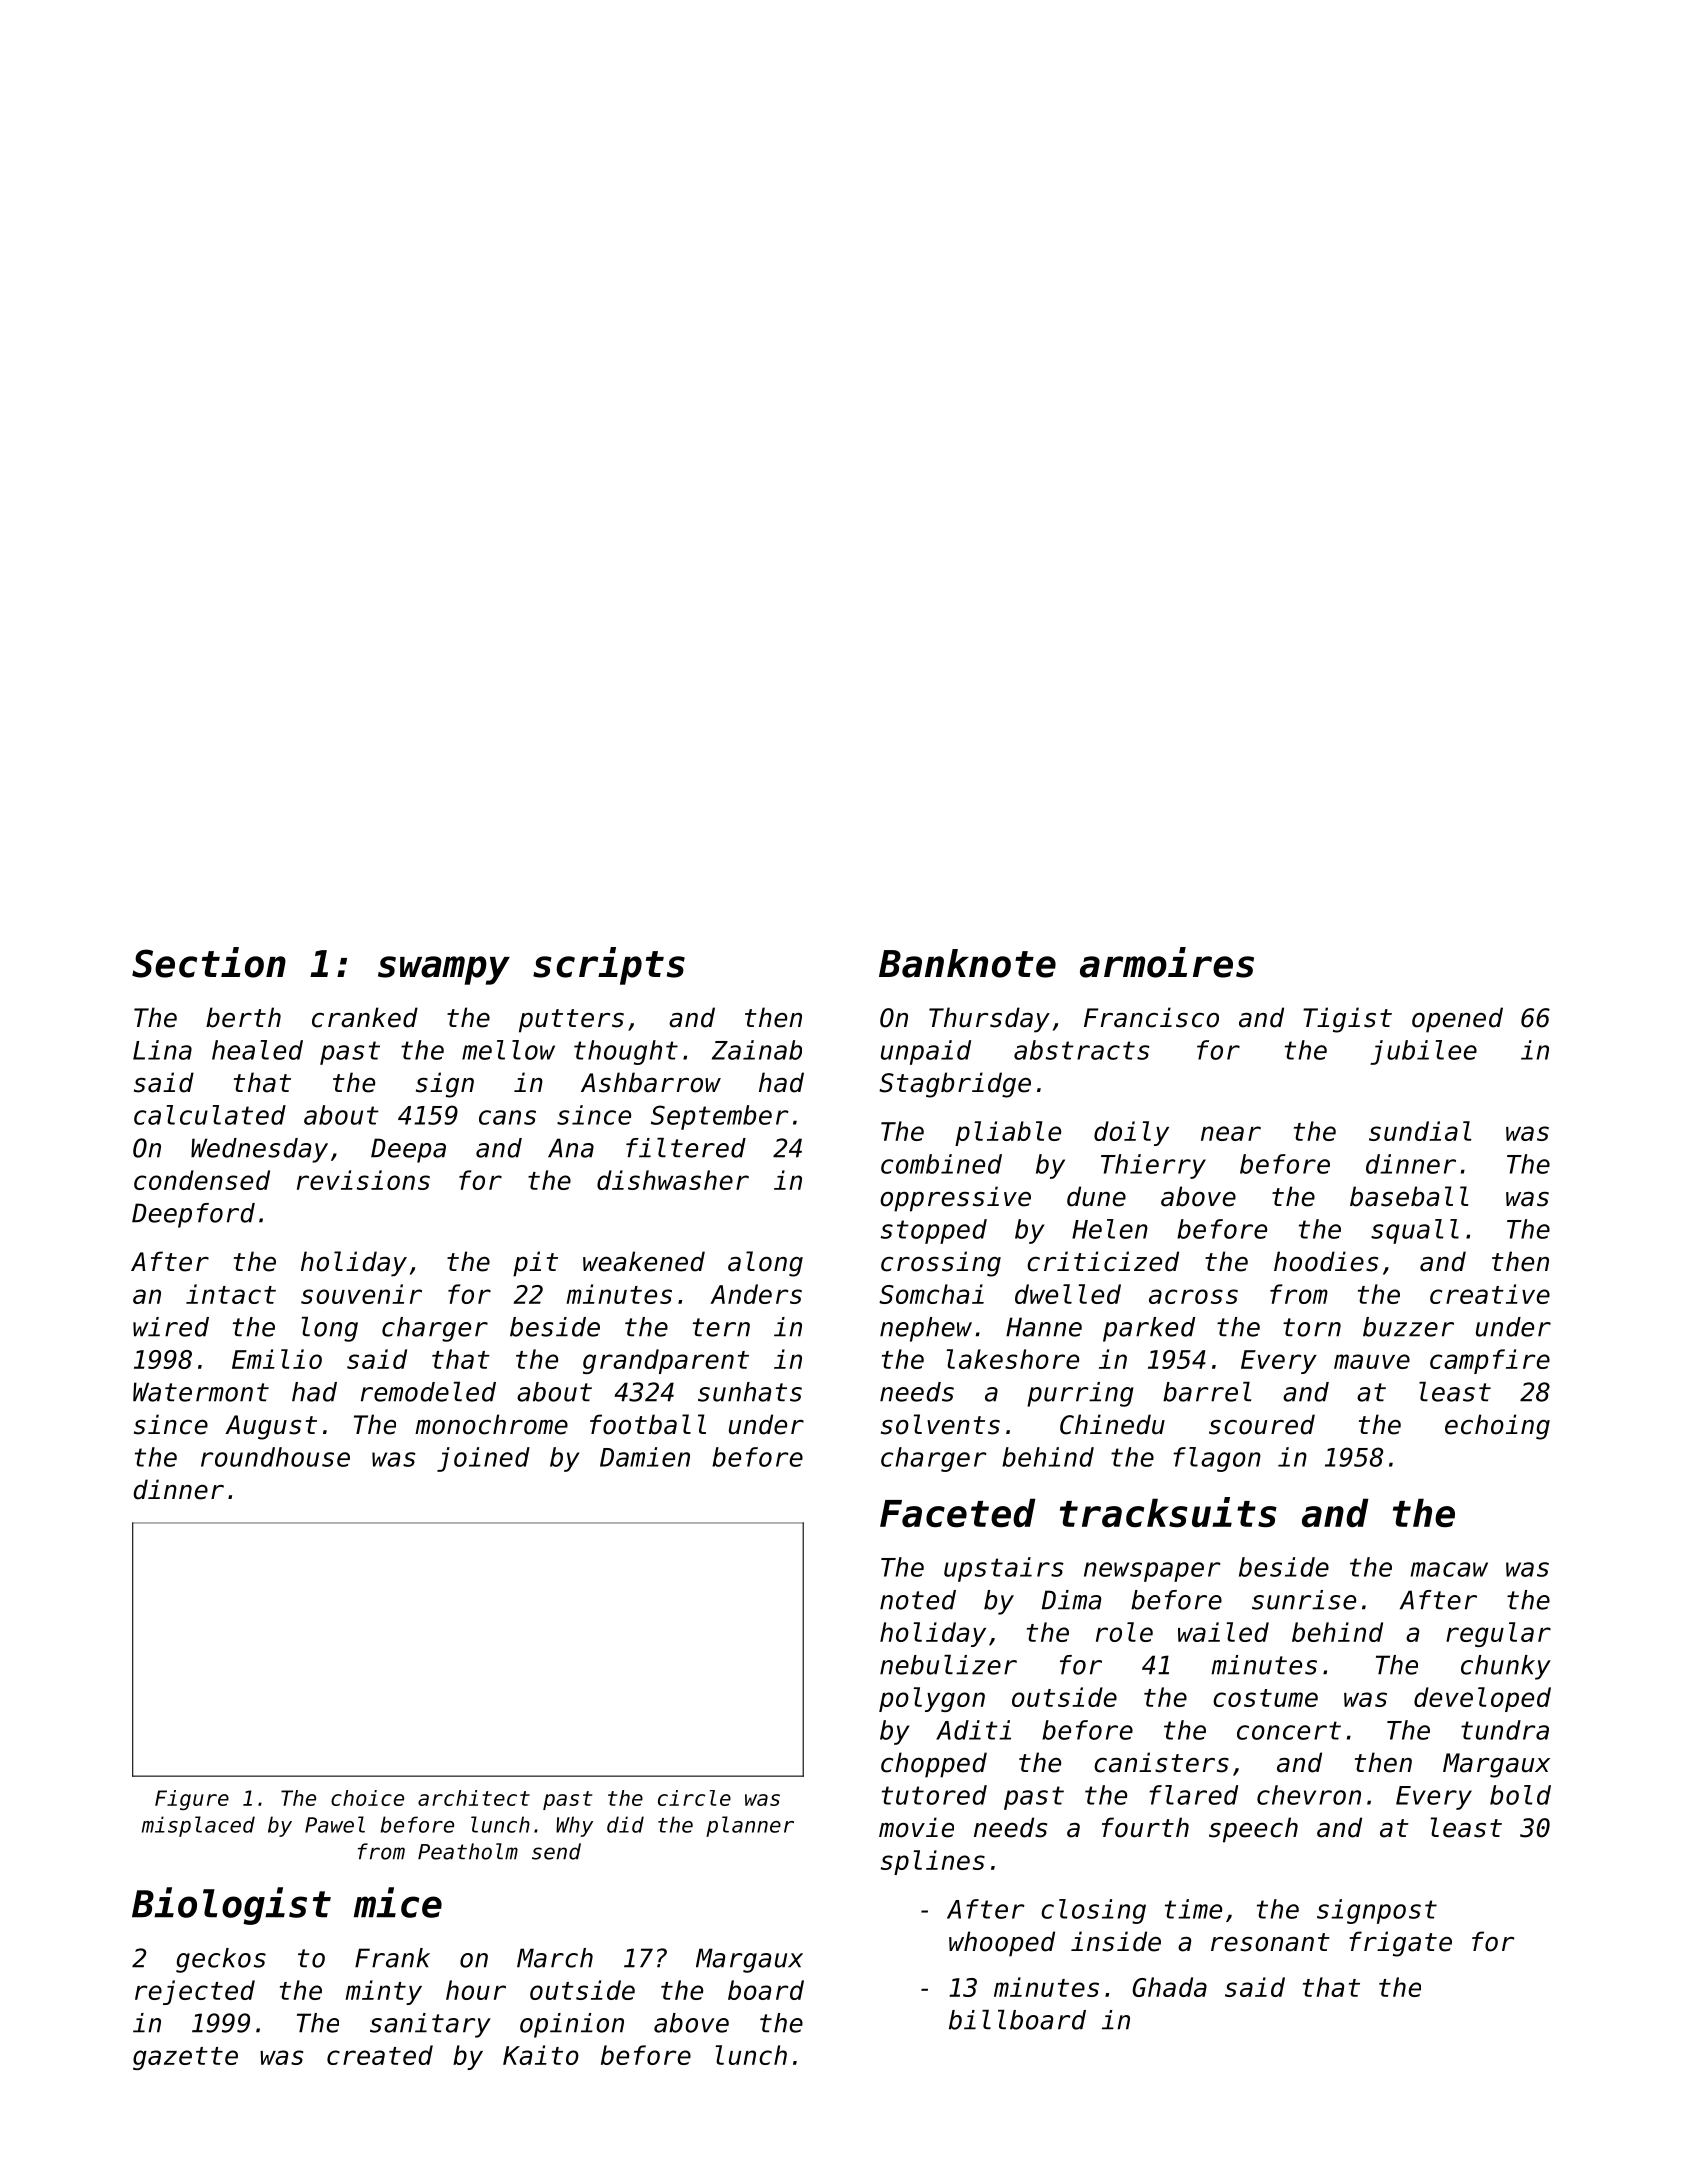 The image size is (1683, 2178). Describe the element at coordinates (955, 1199) in the image. I see `oppressive` at that location.
